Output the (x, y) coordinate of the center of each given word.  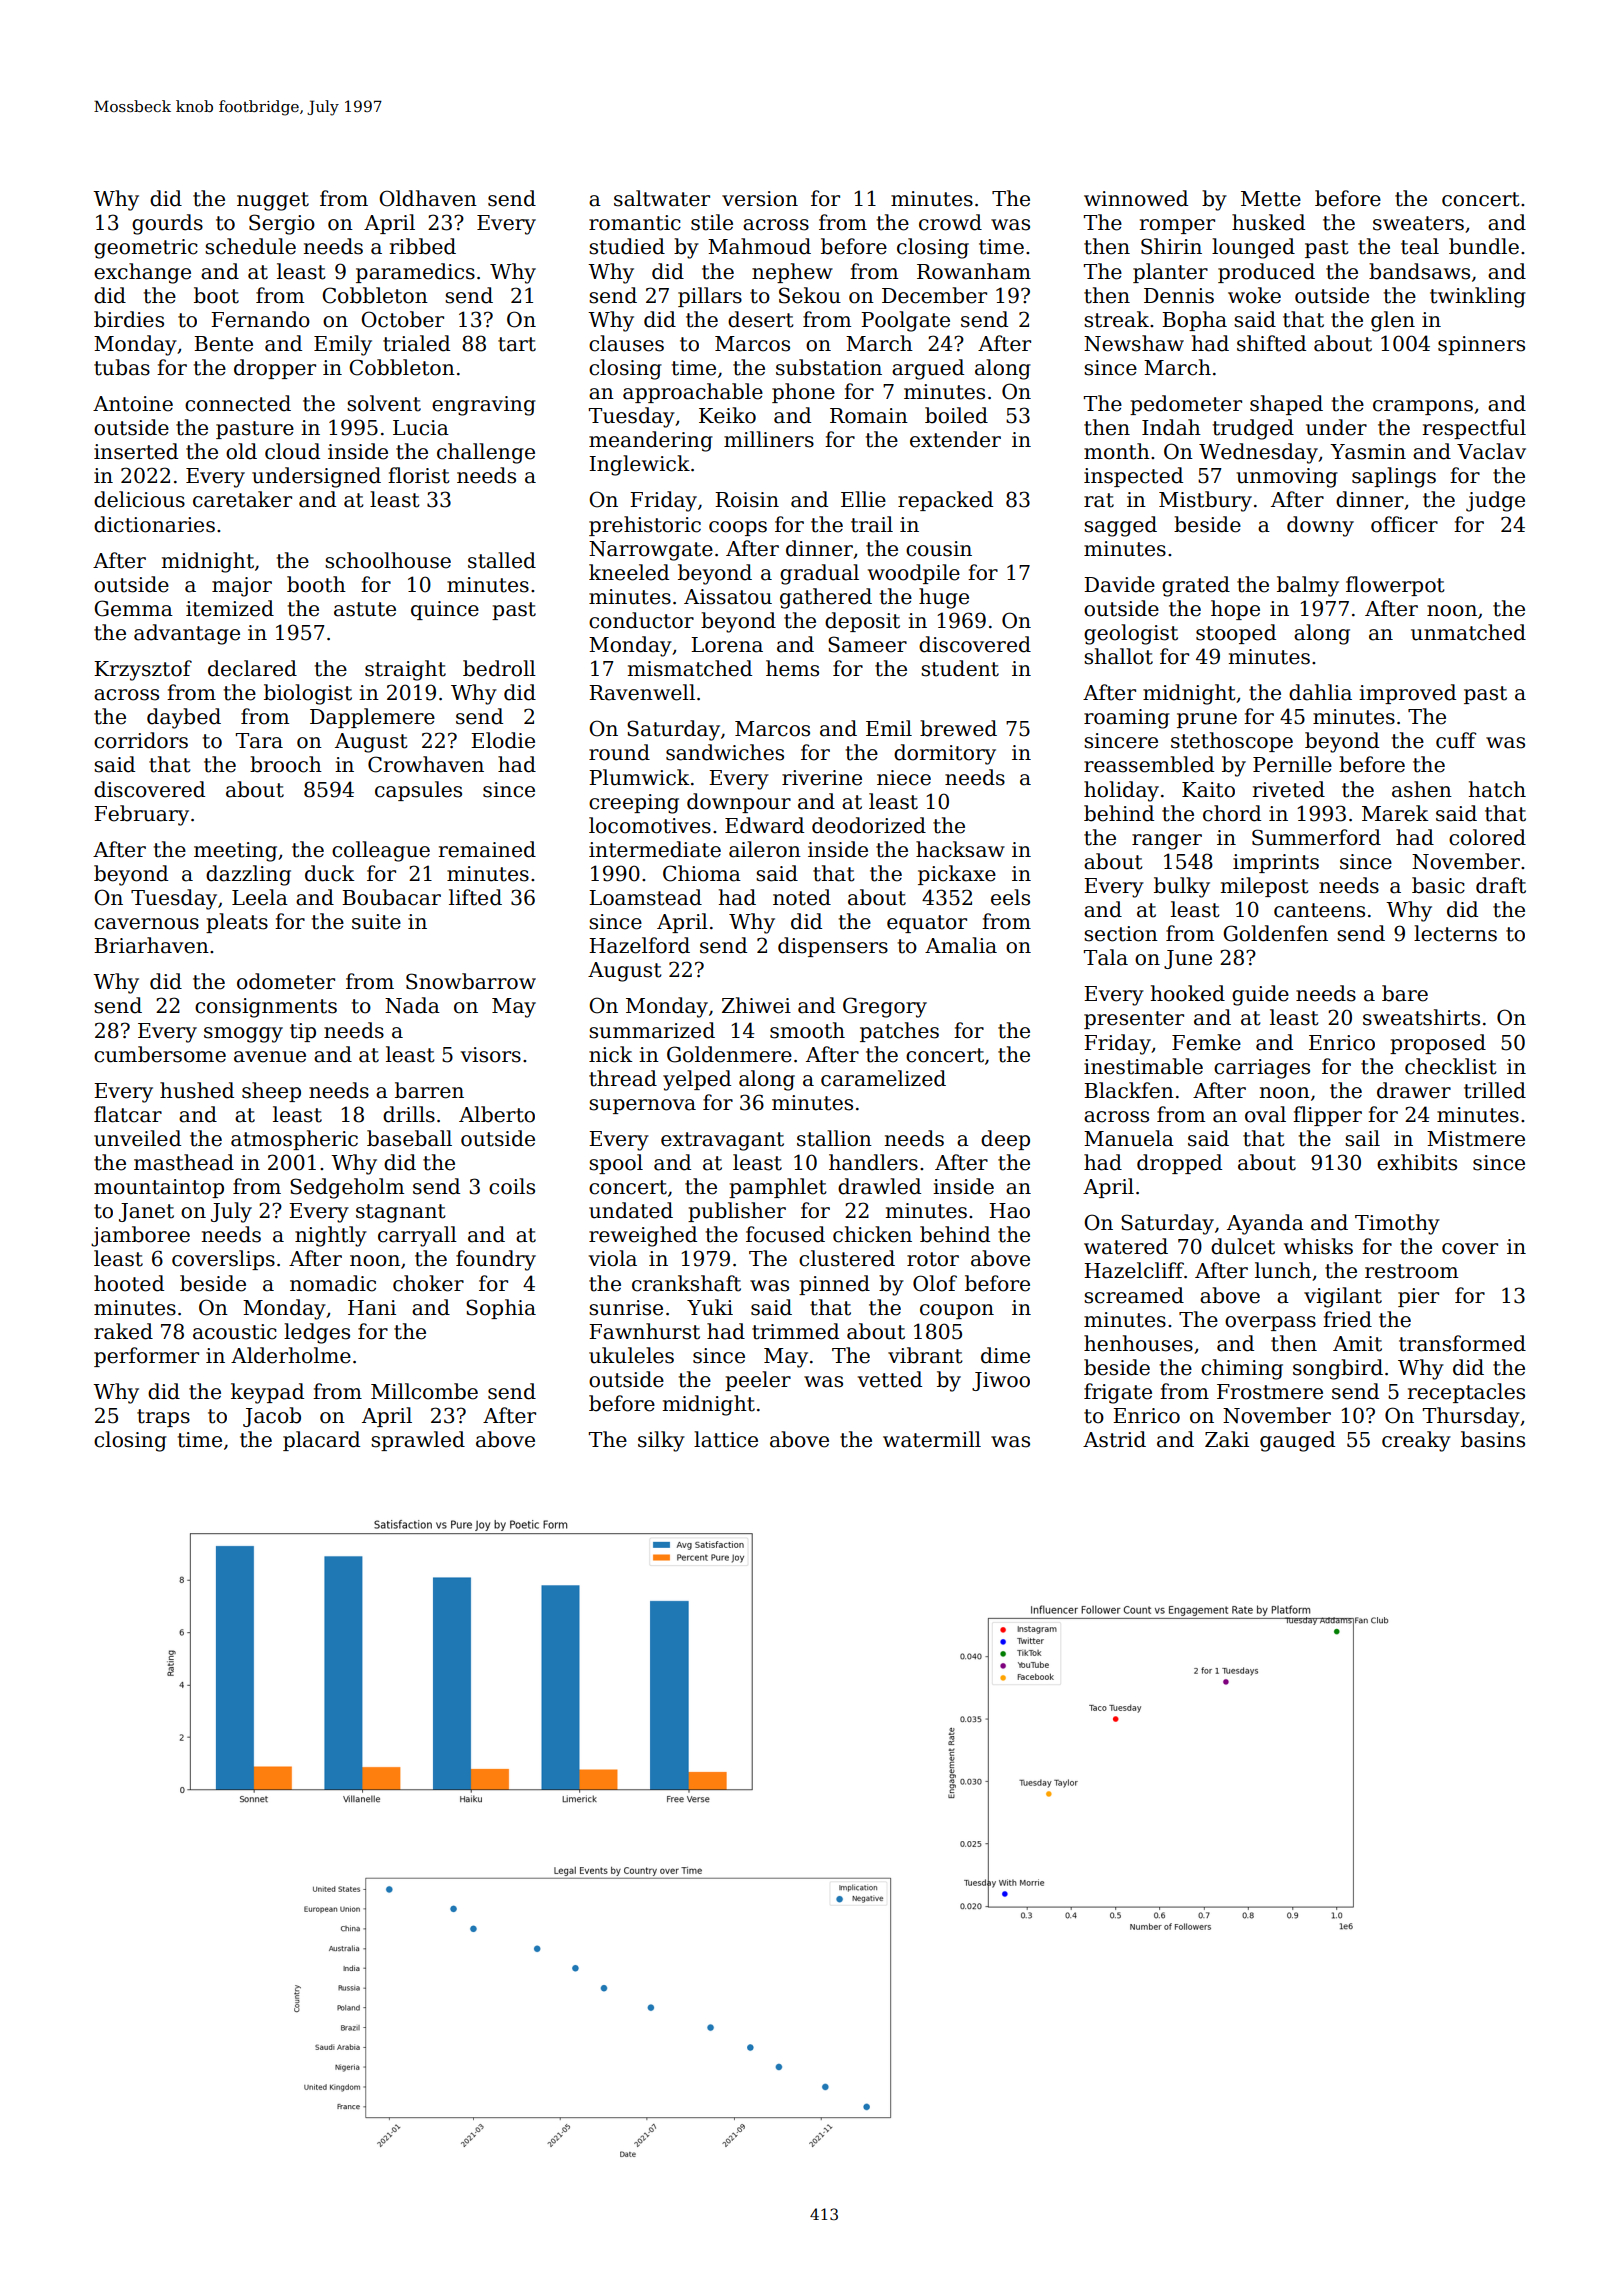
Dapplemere (372, 718)
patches (899, 1032)
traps (163, 1418)
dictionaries (154, 524)
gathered (826, 598)
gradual (819, 574)
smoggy (243, 1035)
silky (661, 1441)
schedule (250, 246)
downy (1320, 526)
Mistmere (1476, 1139)
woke (1254, 295)
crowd (950, 222)
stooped (1236, 634)
